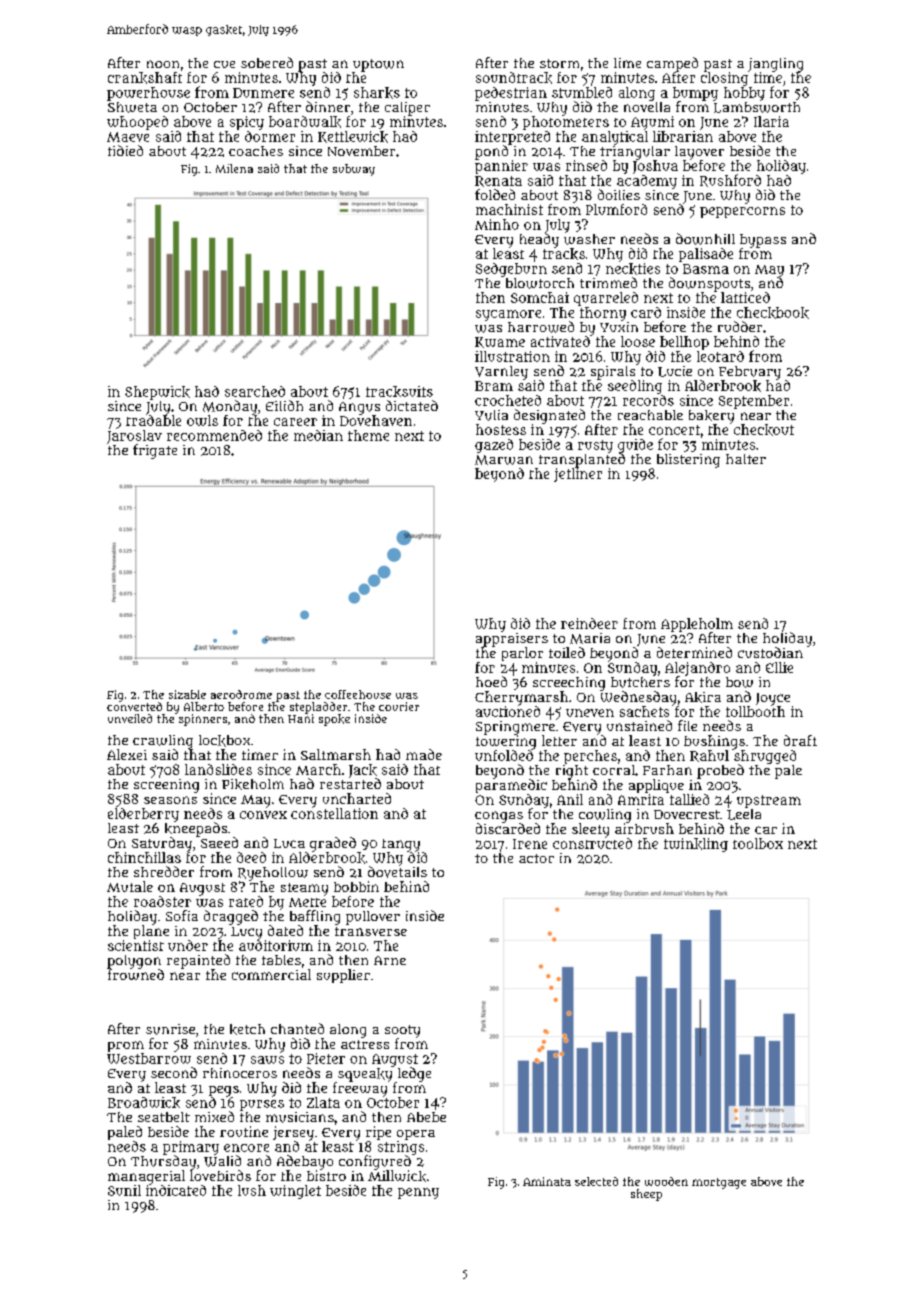  What do you see at coordinates (418, 1193) in the image?
I see `penny` at bounding box center [418, 1193].
